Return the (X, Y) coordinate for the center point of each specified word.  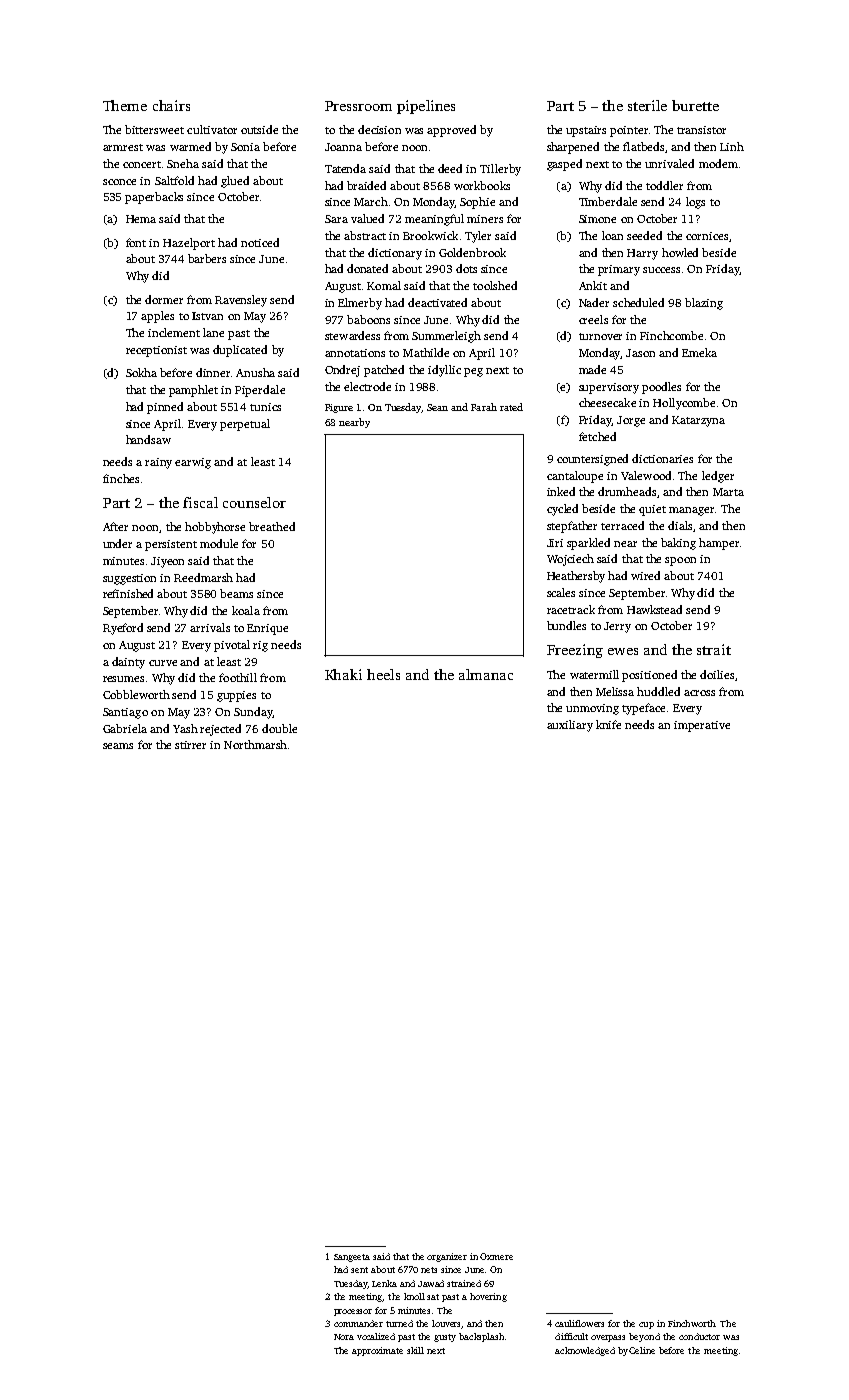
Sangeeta (352, 1258)
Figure (339, 408)
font (136, 242)
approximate (377, 1351)
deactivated (437, 302)
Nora (344, 1337)
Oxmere (496, 1256)
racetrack (571, 609)
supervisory (609, 388)
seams (118, 746)
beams (236, 593)
